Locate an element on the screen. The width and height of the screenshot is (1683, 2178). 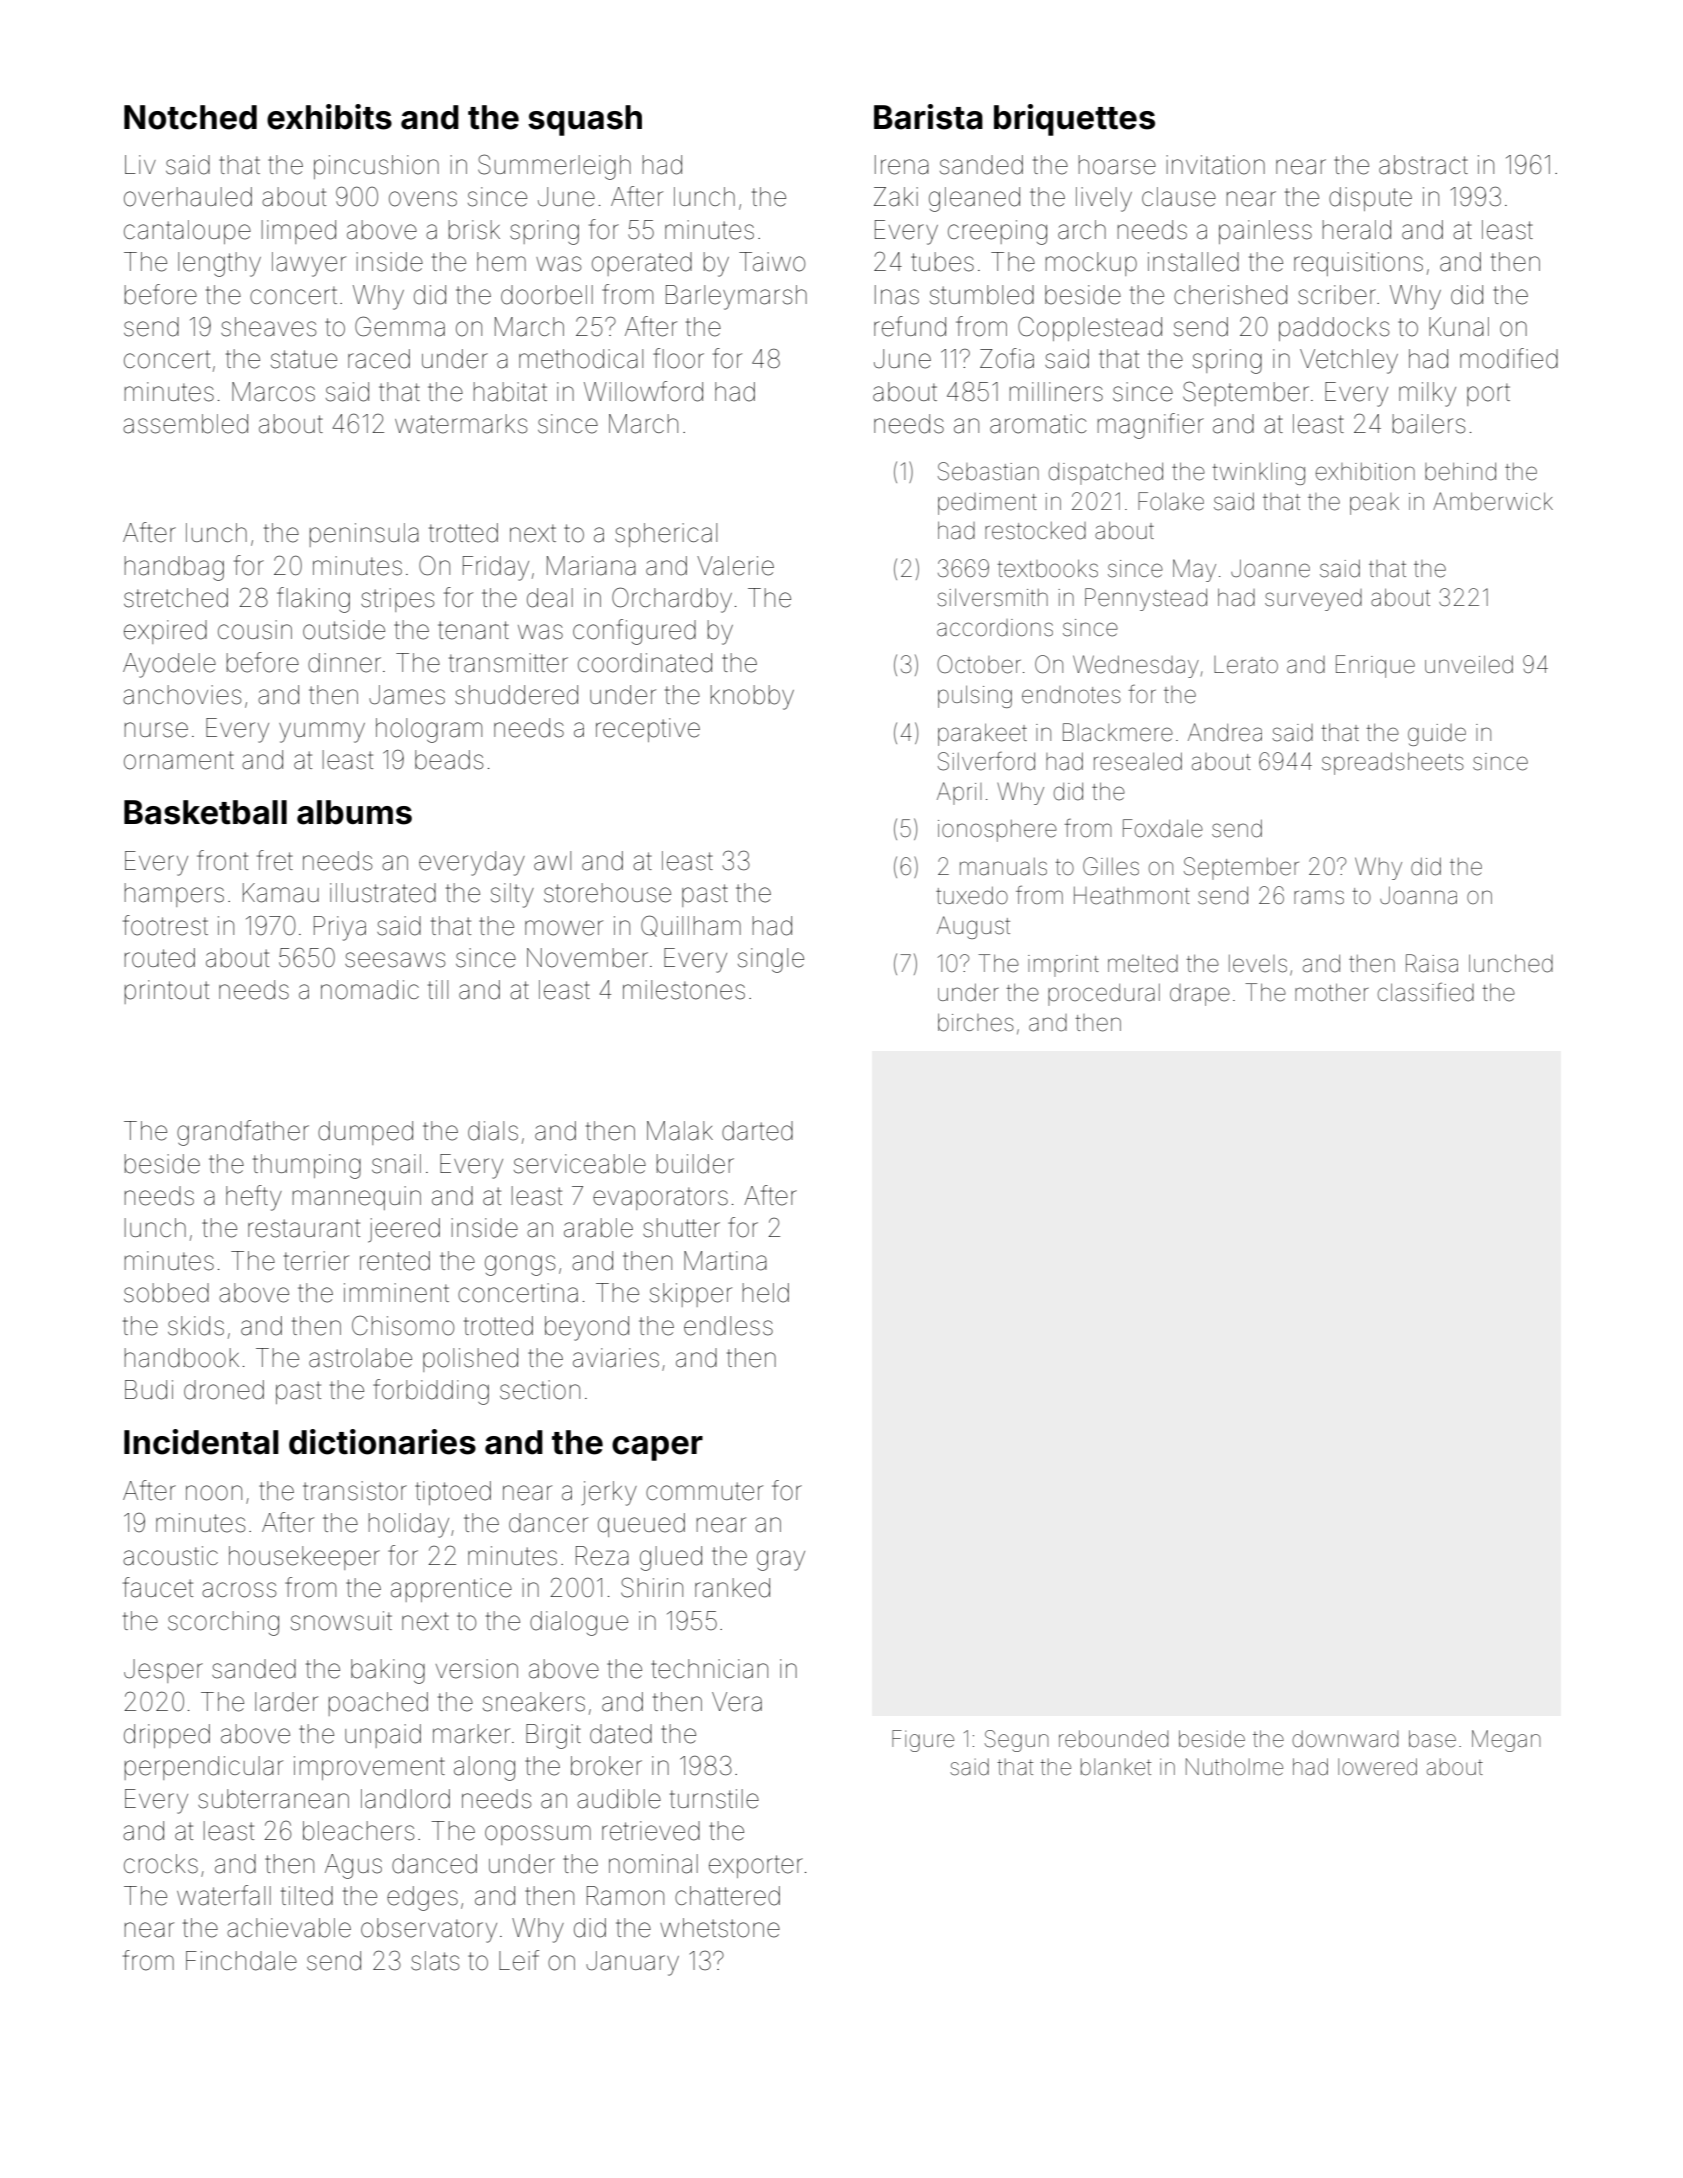
lowered is located at coordinates (1377, 1767).
